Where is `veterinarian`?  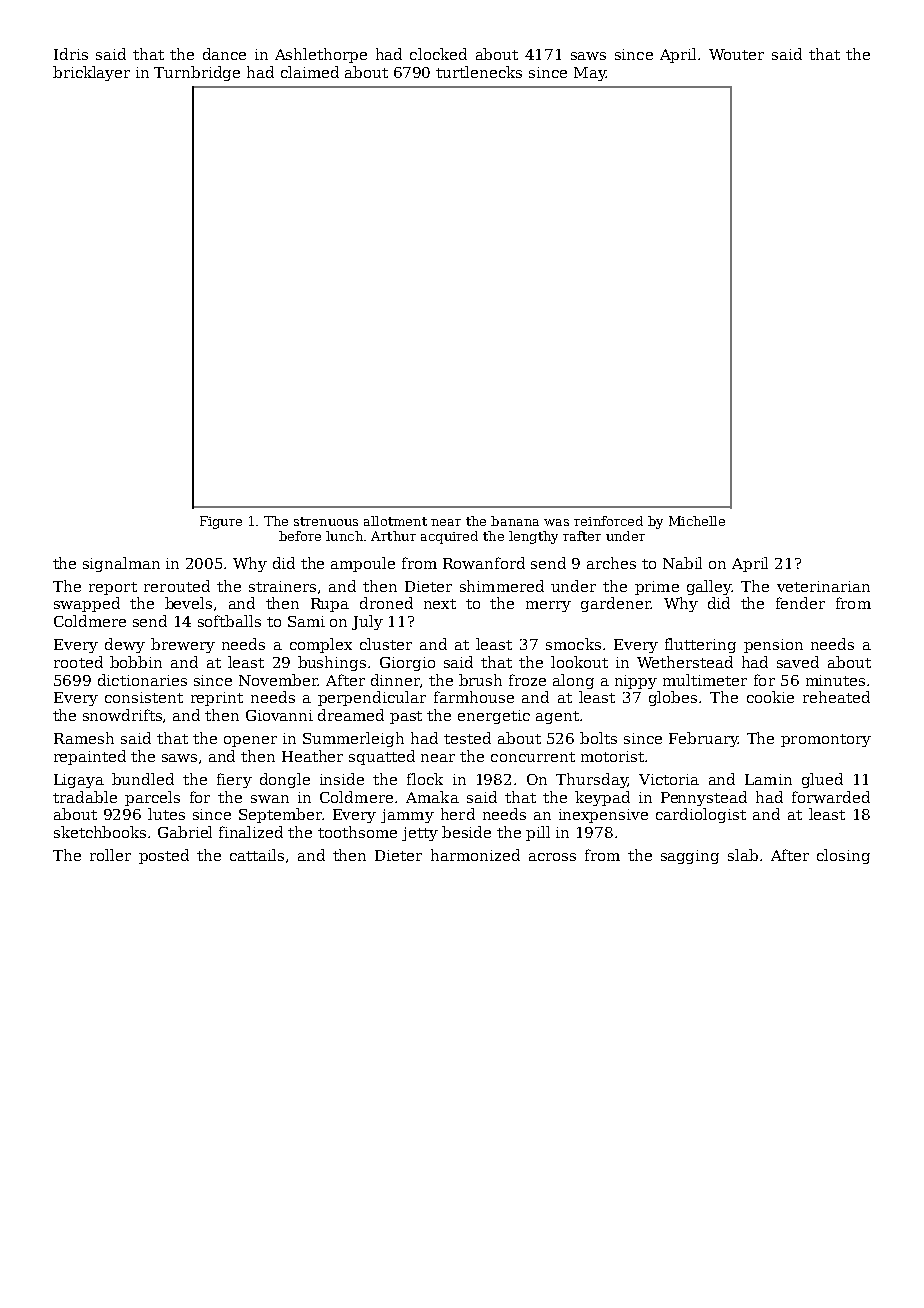
veterinarian is located at coordinates (823, 586).
